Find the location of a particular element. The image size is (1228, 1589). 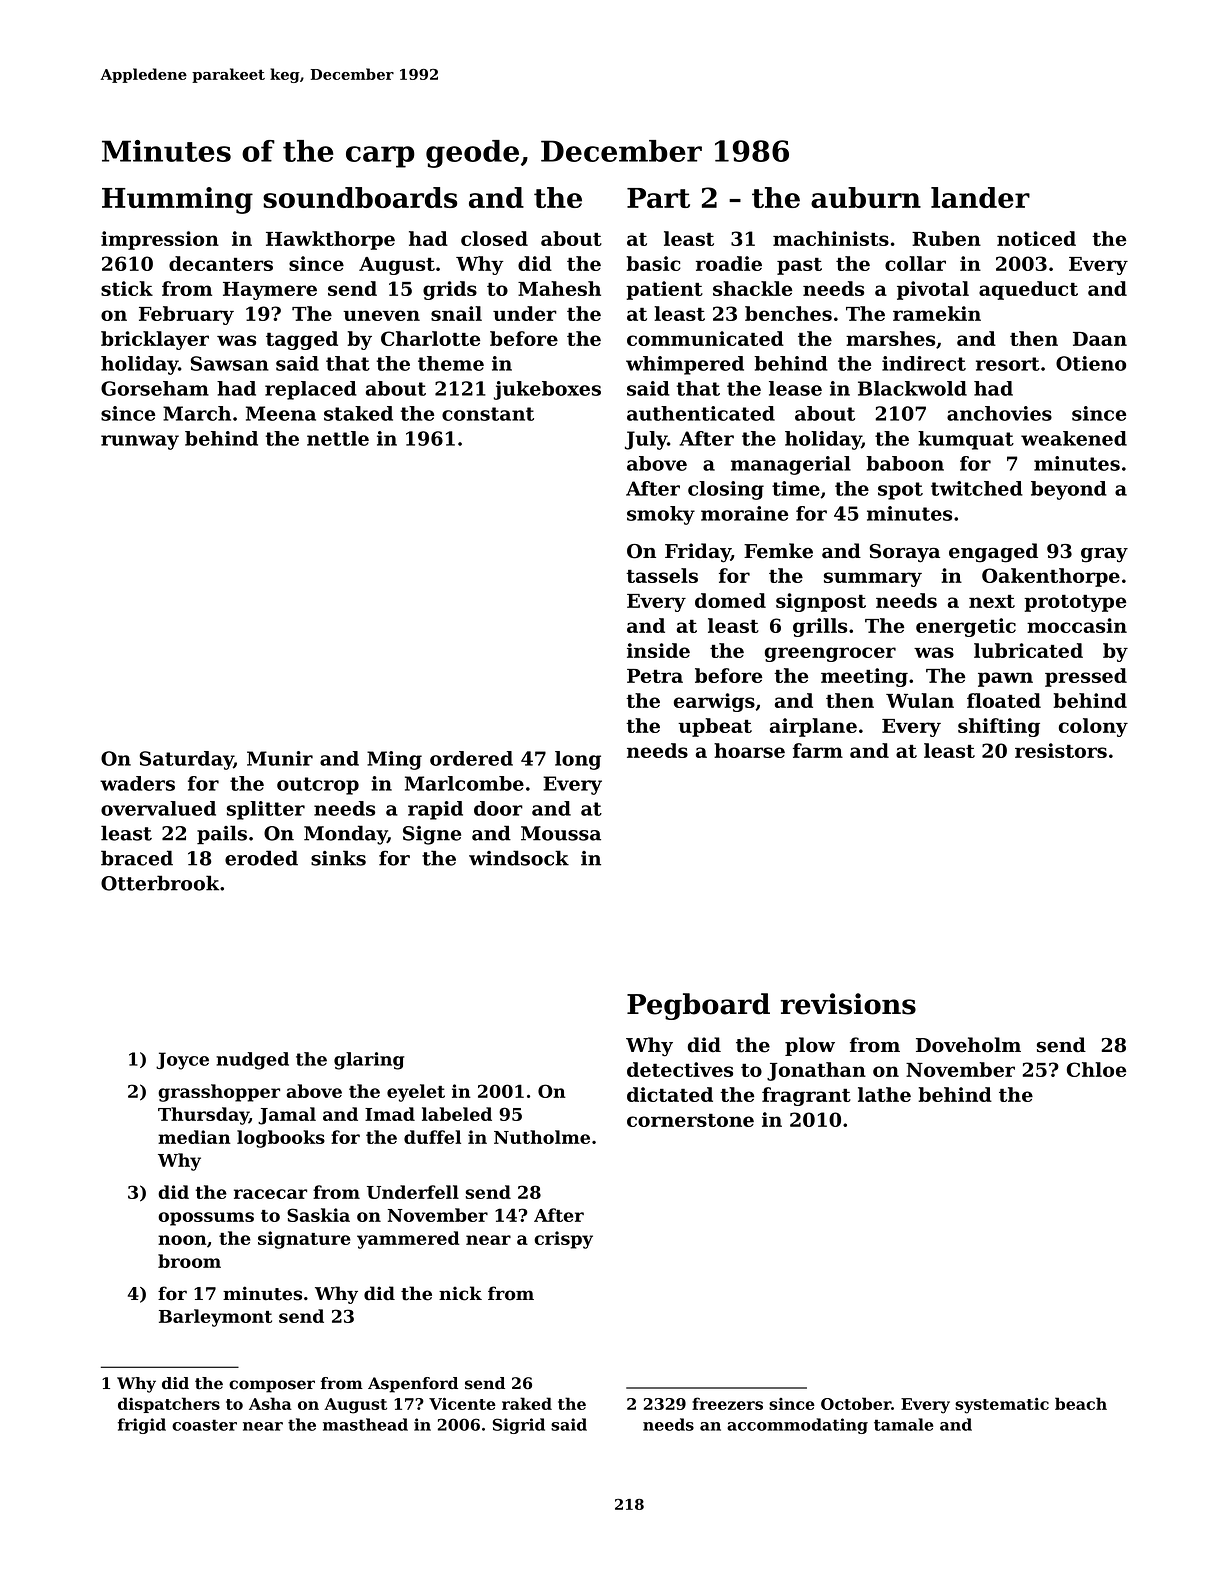

runway is located at coordinates (140, 442).
